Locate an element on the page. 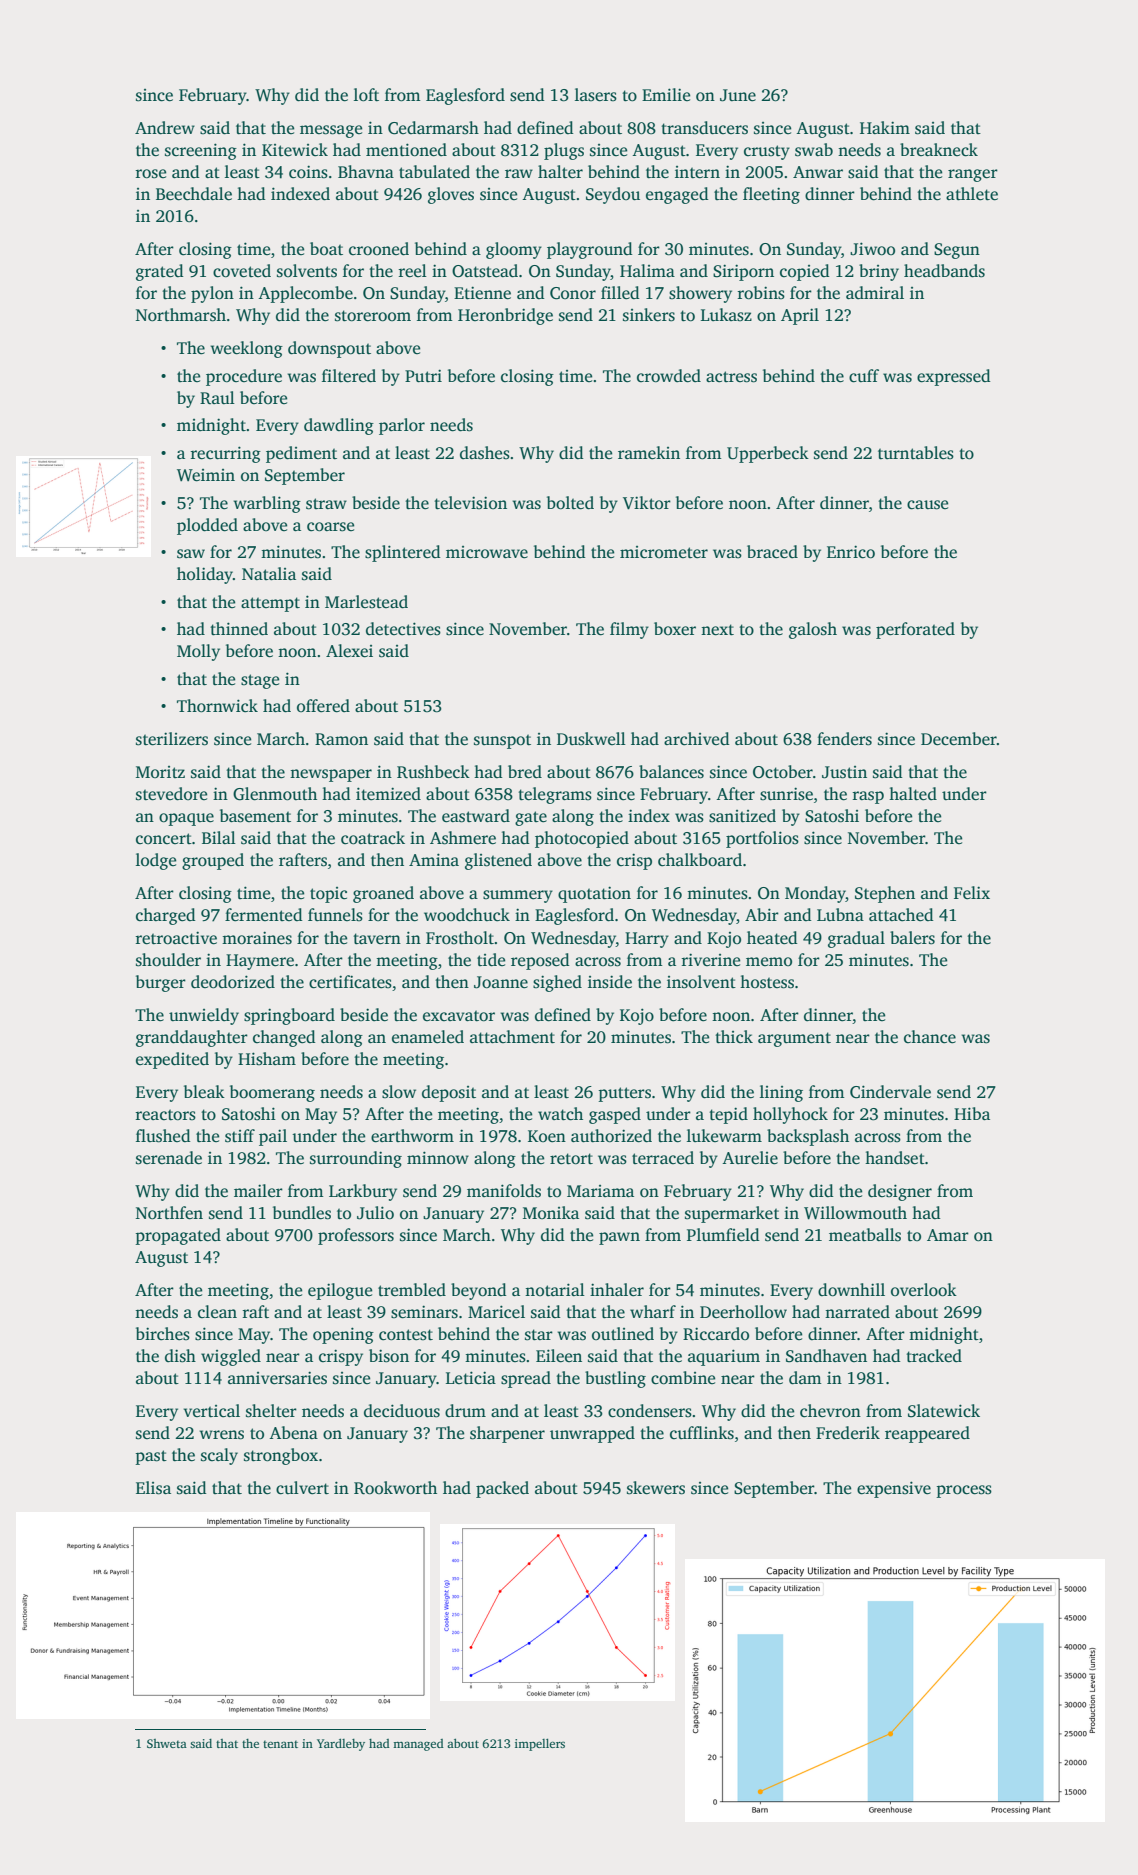 This image has width=1138, height=1875. pawn is located at coordinates (619, 1238).
